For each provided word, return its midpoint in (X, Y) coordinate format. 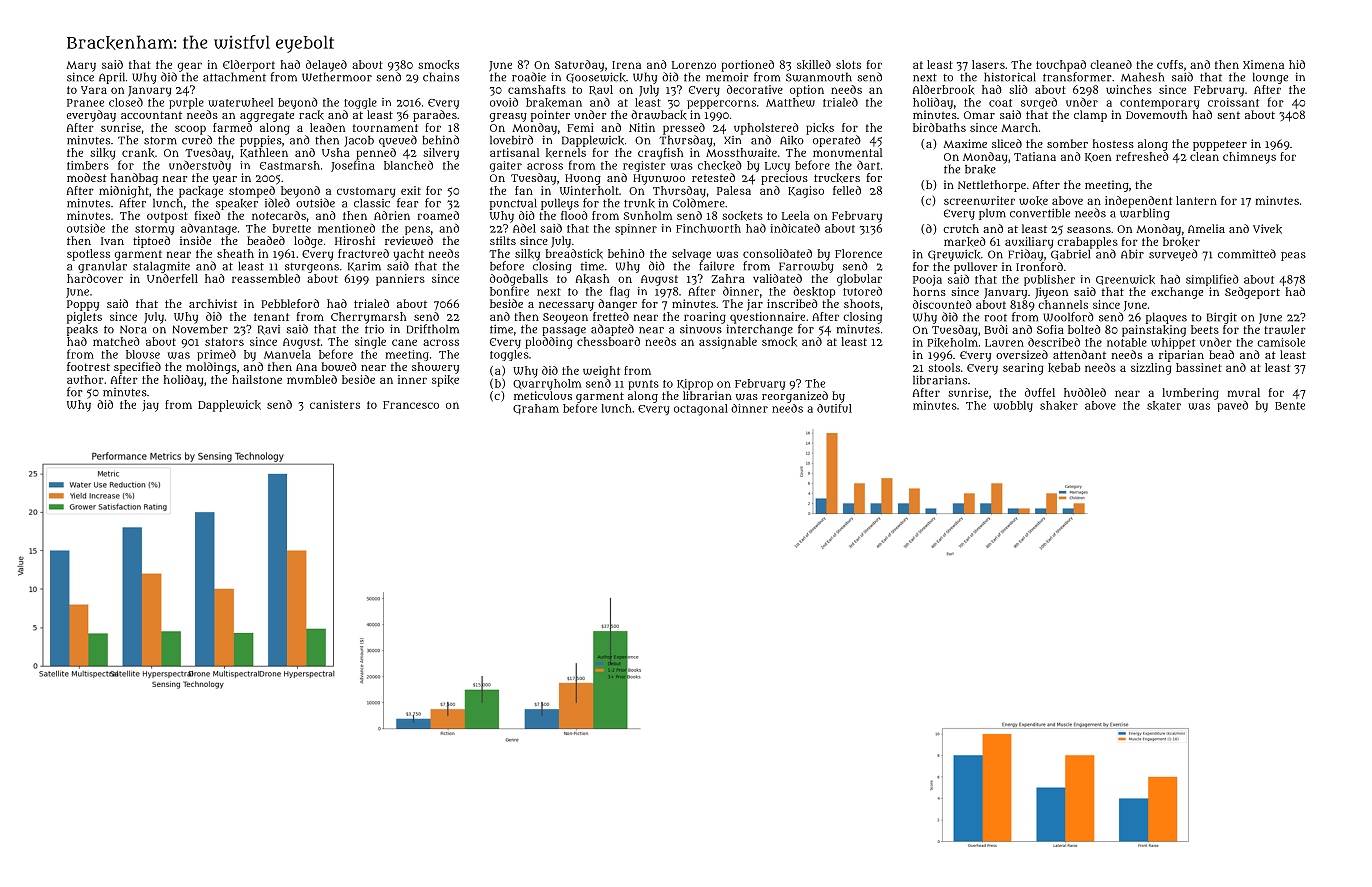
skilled (814, 65)
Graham (536, 409)
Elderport (249, 66)
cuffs (1170, 64)
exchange (1177, 293)
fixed (207, 215)
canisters (335, 404)
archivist (213, 303)
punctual (513, 204)
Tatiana (1035, 156)
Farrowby (806, 267)
